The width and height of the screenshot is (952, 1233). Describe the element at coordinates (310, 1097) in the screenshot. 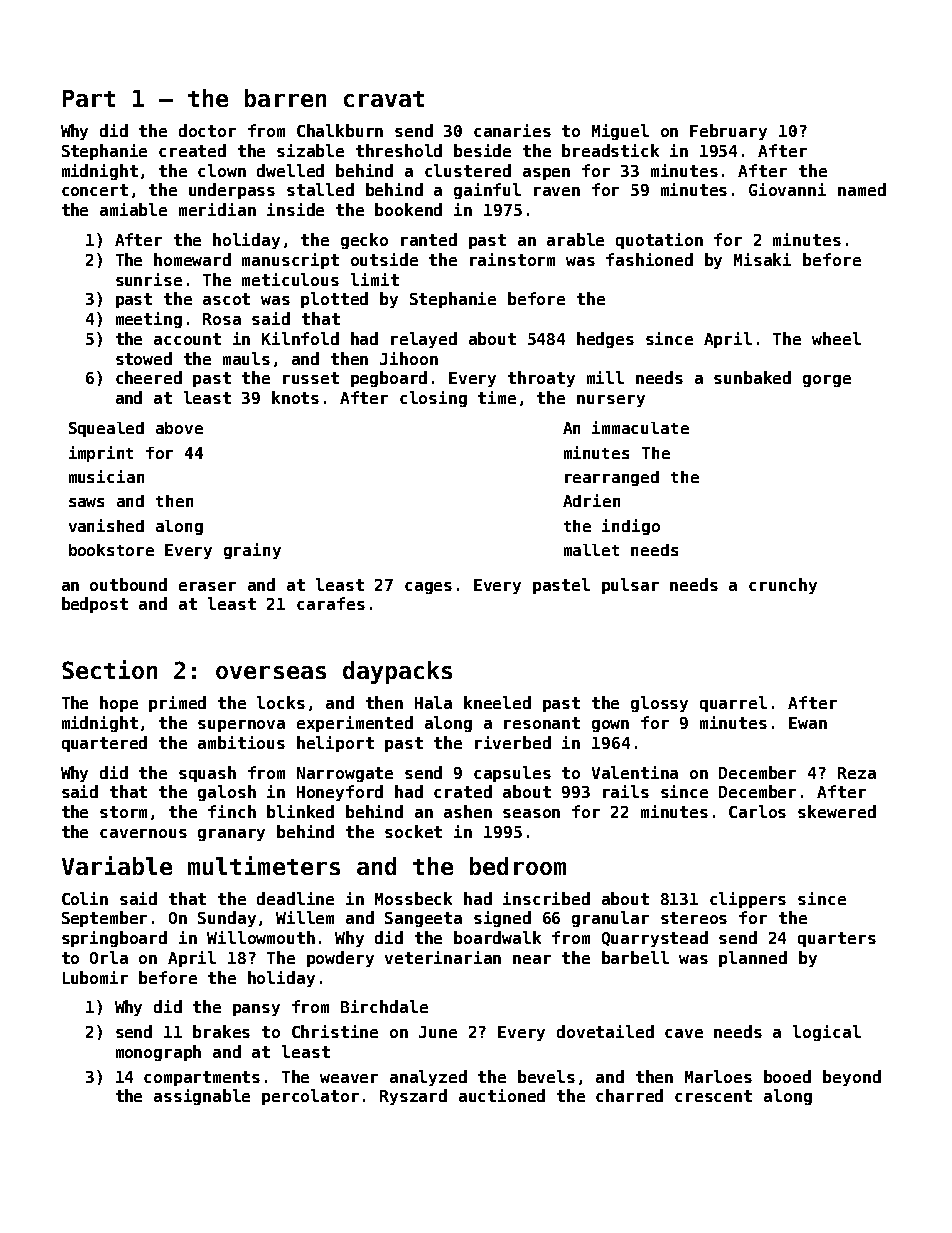

I see `percolator` at that location.
